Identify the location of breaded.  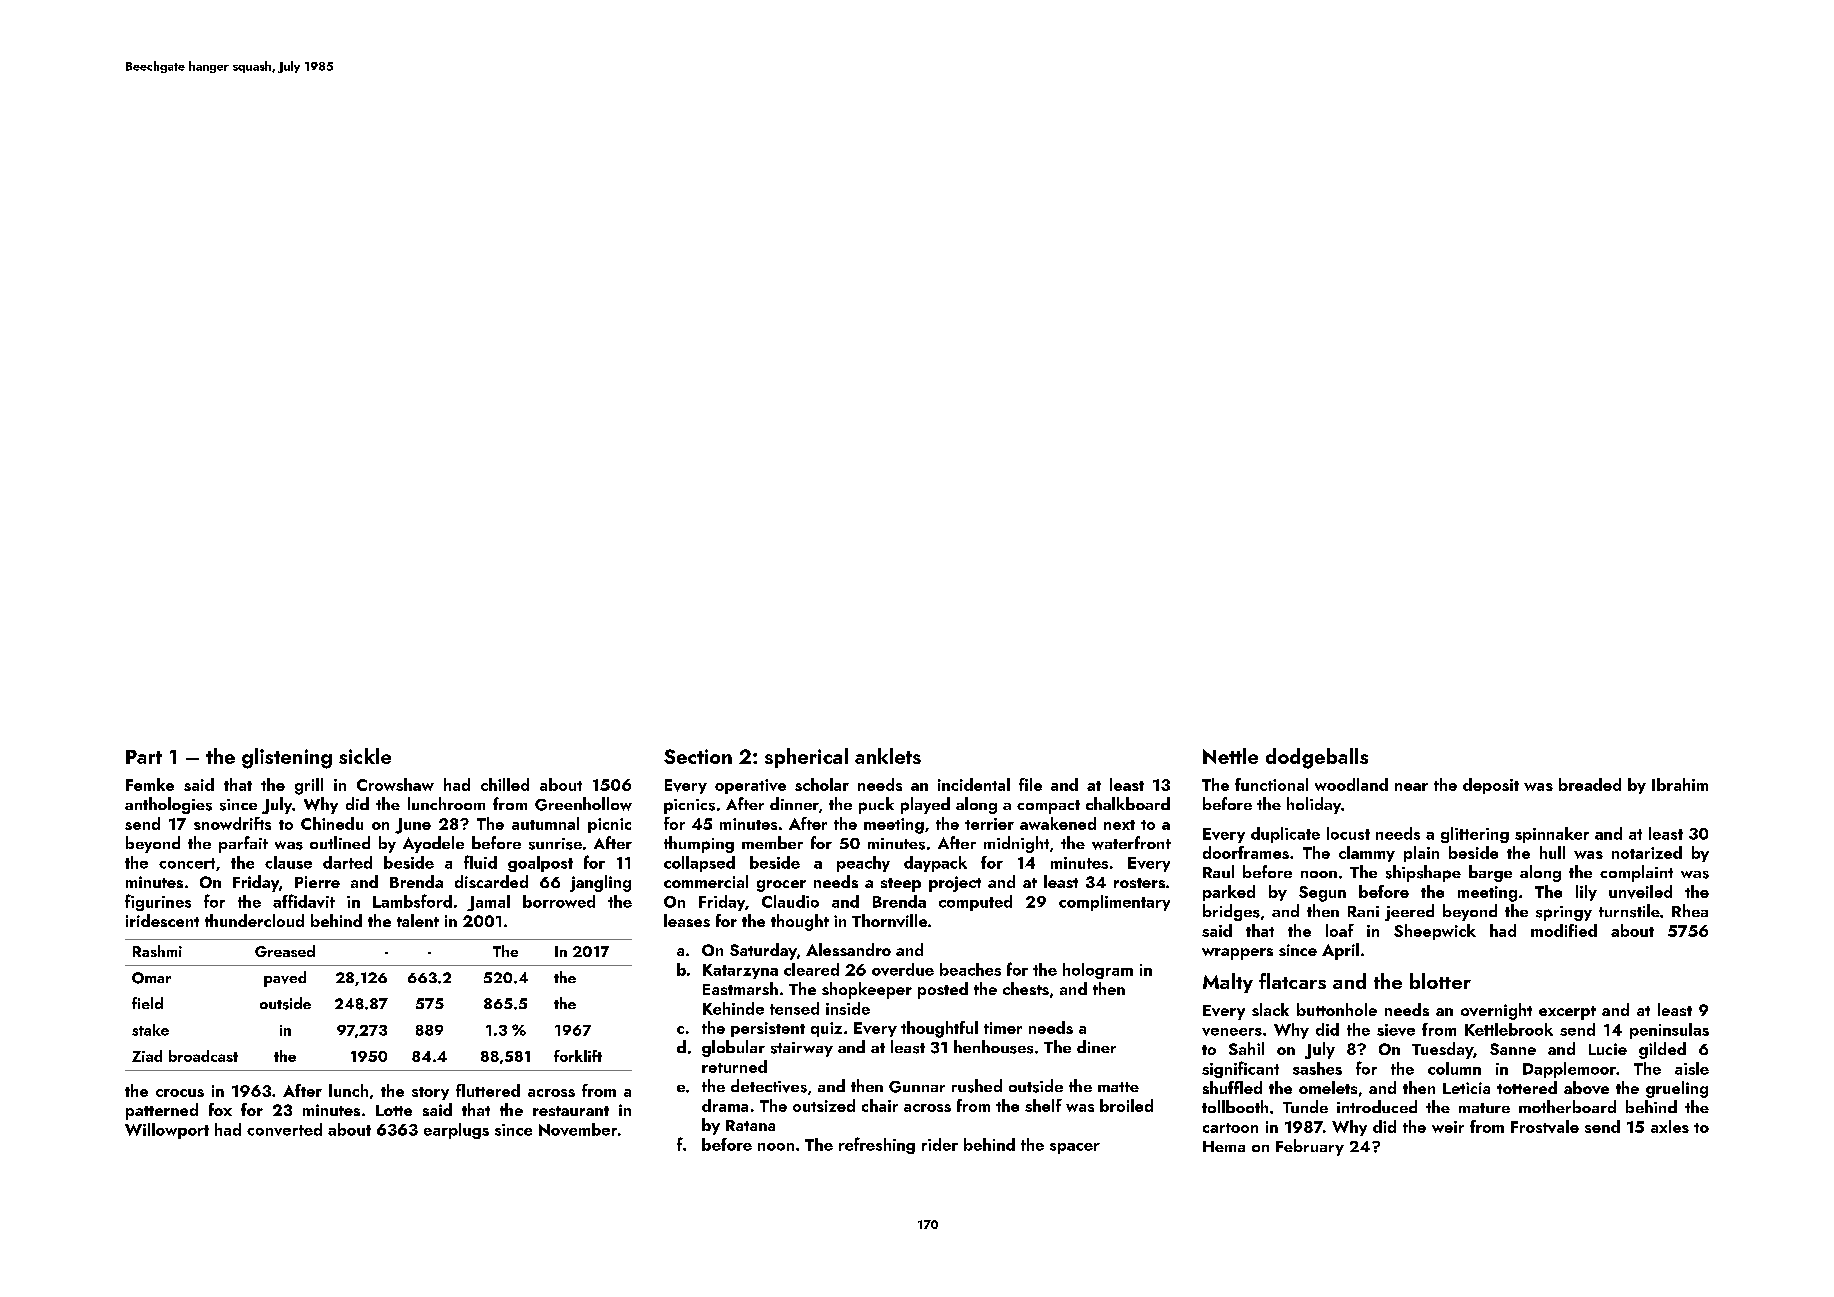
(1590, 784).
